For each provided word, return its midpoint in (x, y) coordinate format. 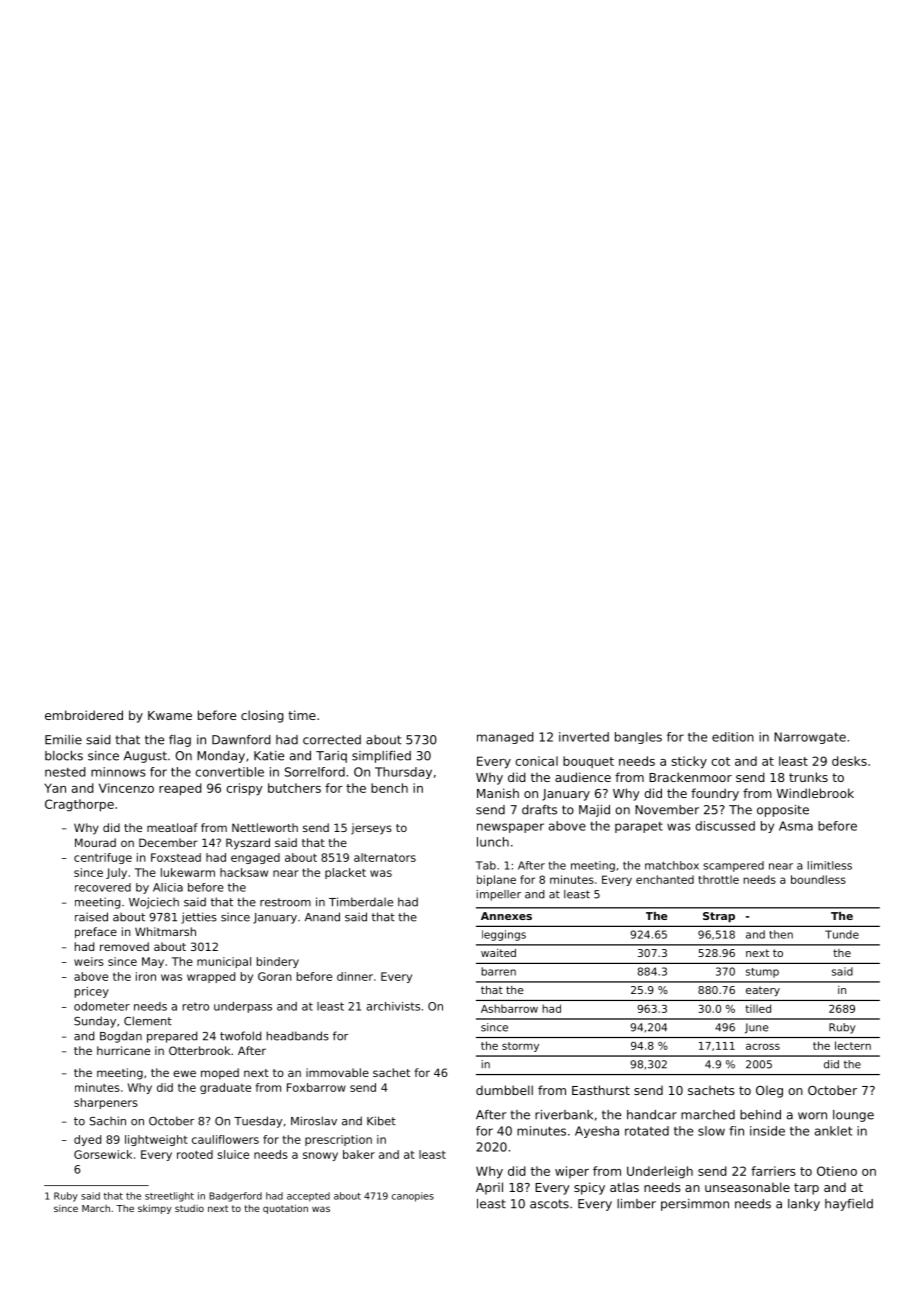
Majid (594, 811)
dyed (87, 1140)
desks (849, 761)
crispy (244, 789)
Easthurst (601, 1090)
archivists (393, 1006)
